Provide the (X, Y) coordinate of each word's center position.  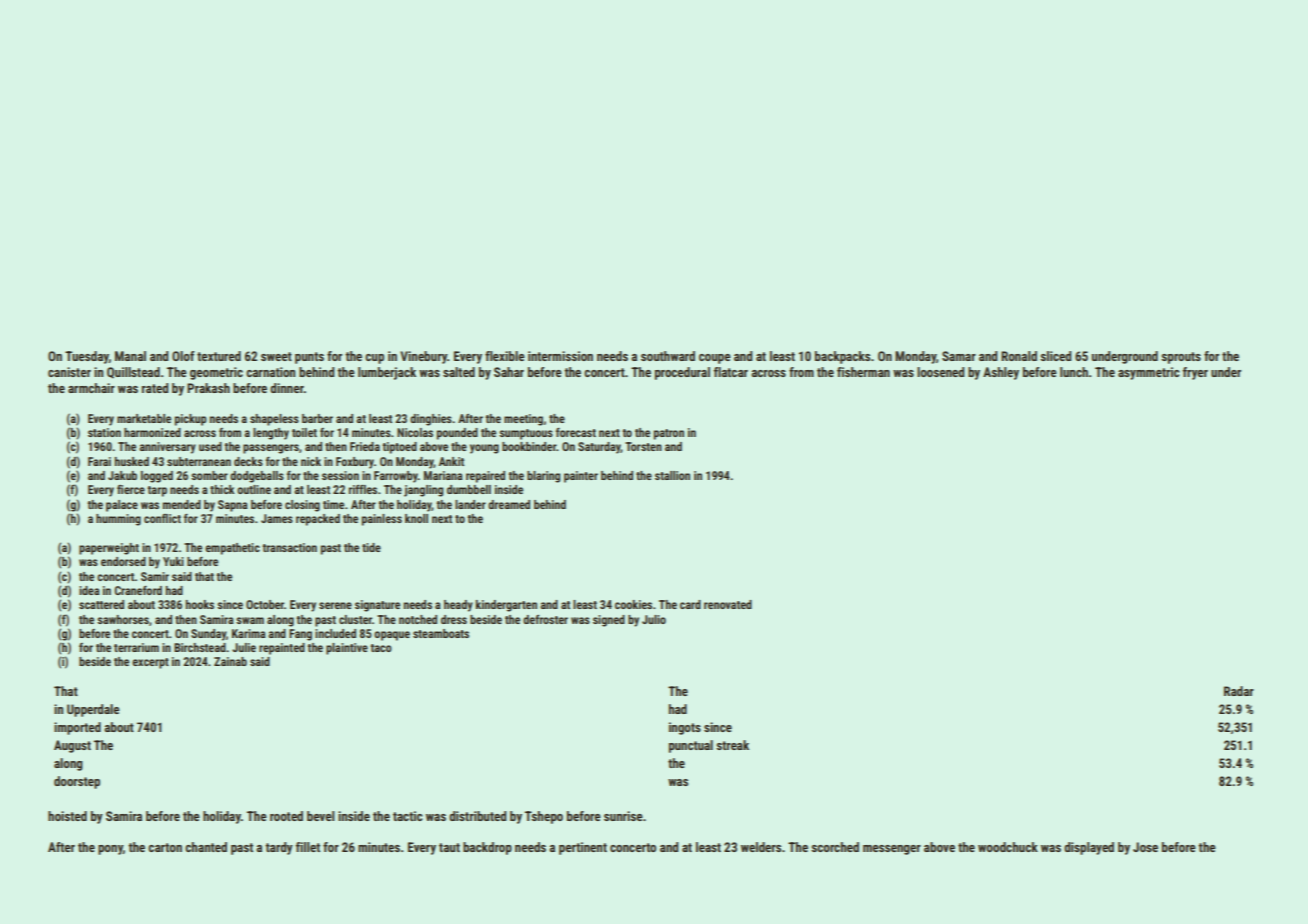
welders (761, 847)
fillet (308, 847)
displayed (1089, 848)
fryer (1195, 373)
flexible (505, 356)
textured (219, 356)
